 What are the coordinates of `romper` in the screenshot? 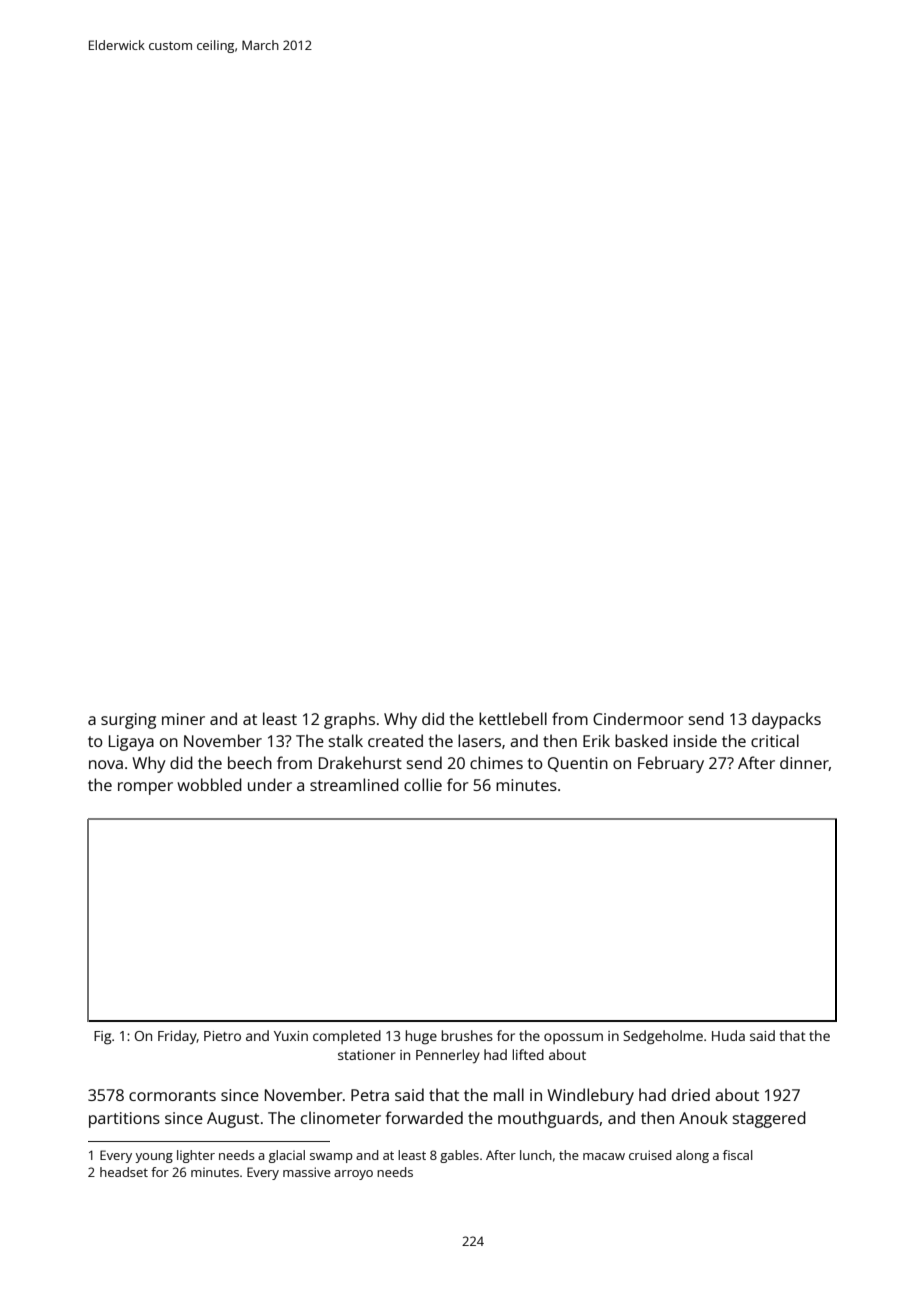 It's located at (145, 788).
